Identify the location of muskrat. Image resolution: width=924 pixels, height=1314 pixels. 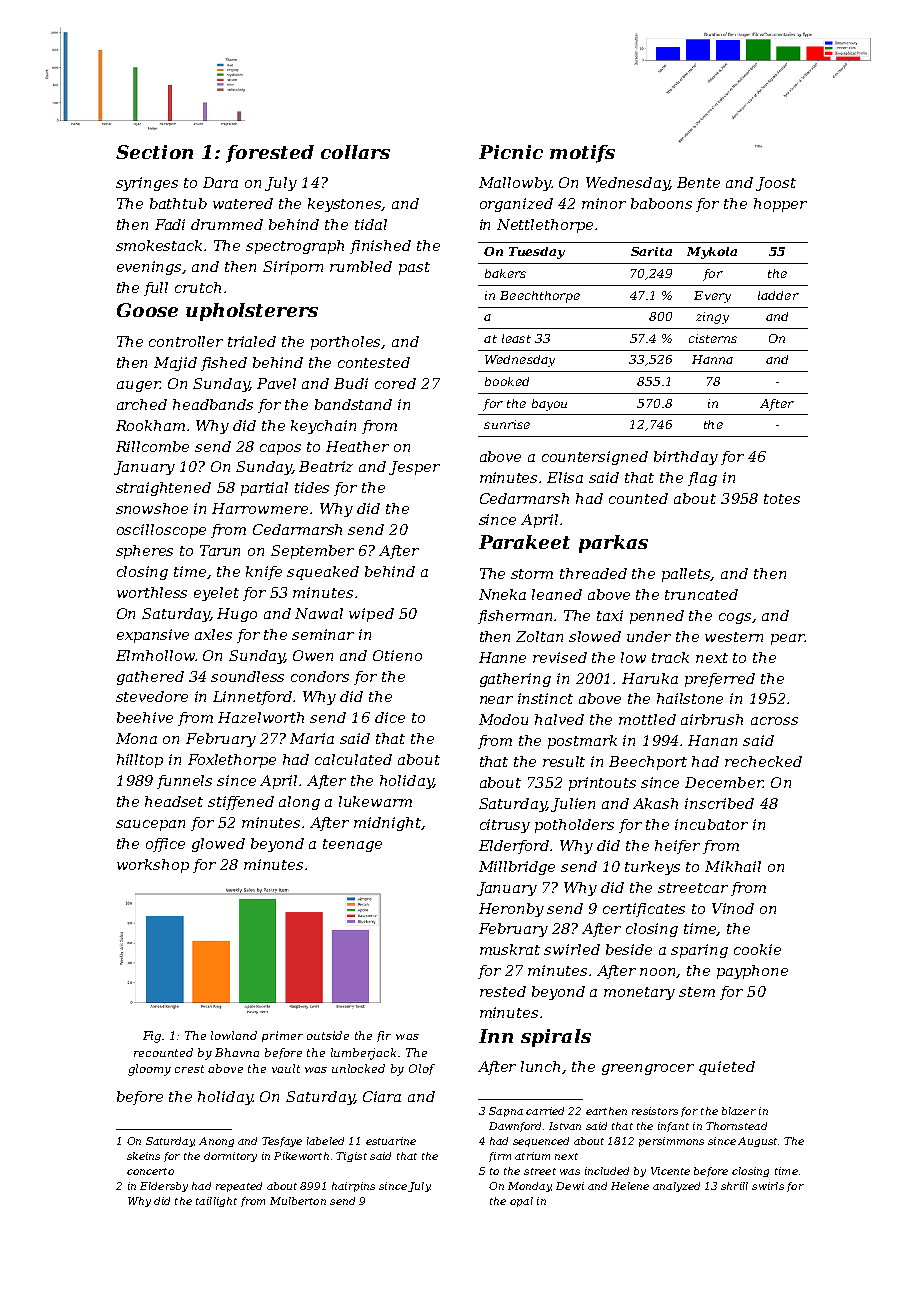
(510, 949).
